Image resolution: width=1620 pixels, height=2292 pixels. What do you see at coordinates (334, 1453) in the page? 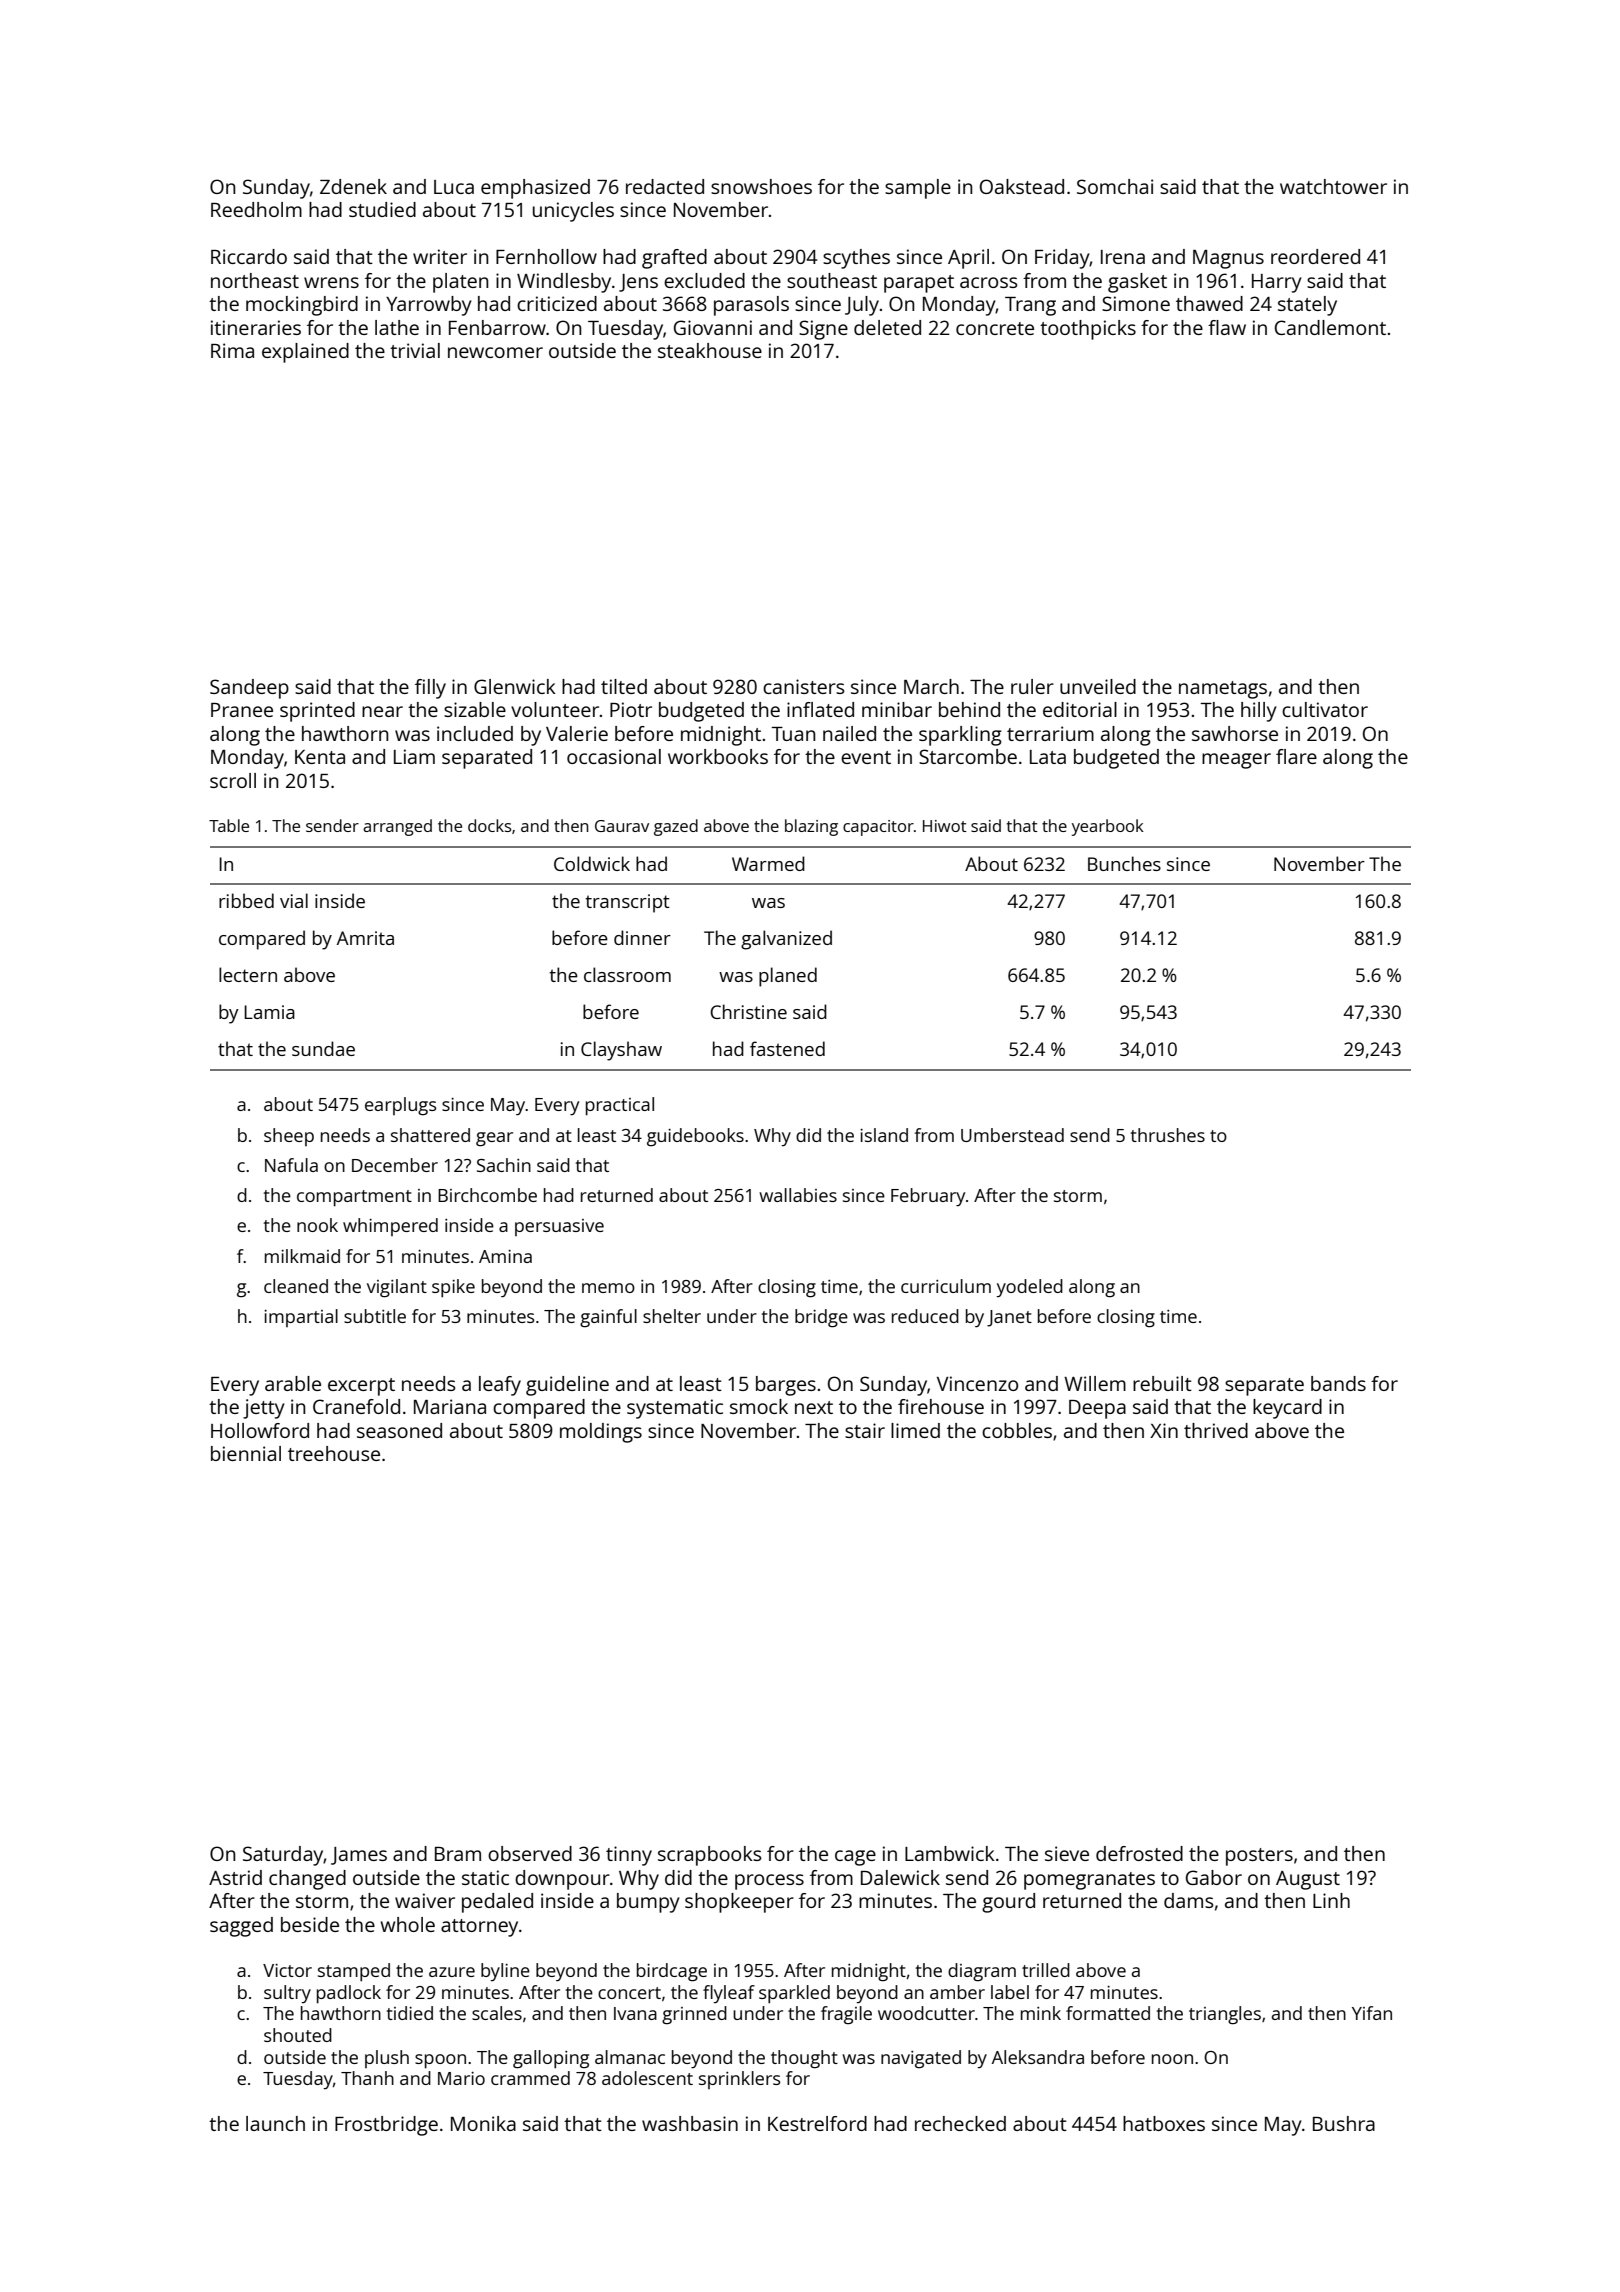
I see `treehouse` at bounding box center [334, 1453].
